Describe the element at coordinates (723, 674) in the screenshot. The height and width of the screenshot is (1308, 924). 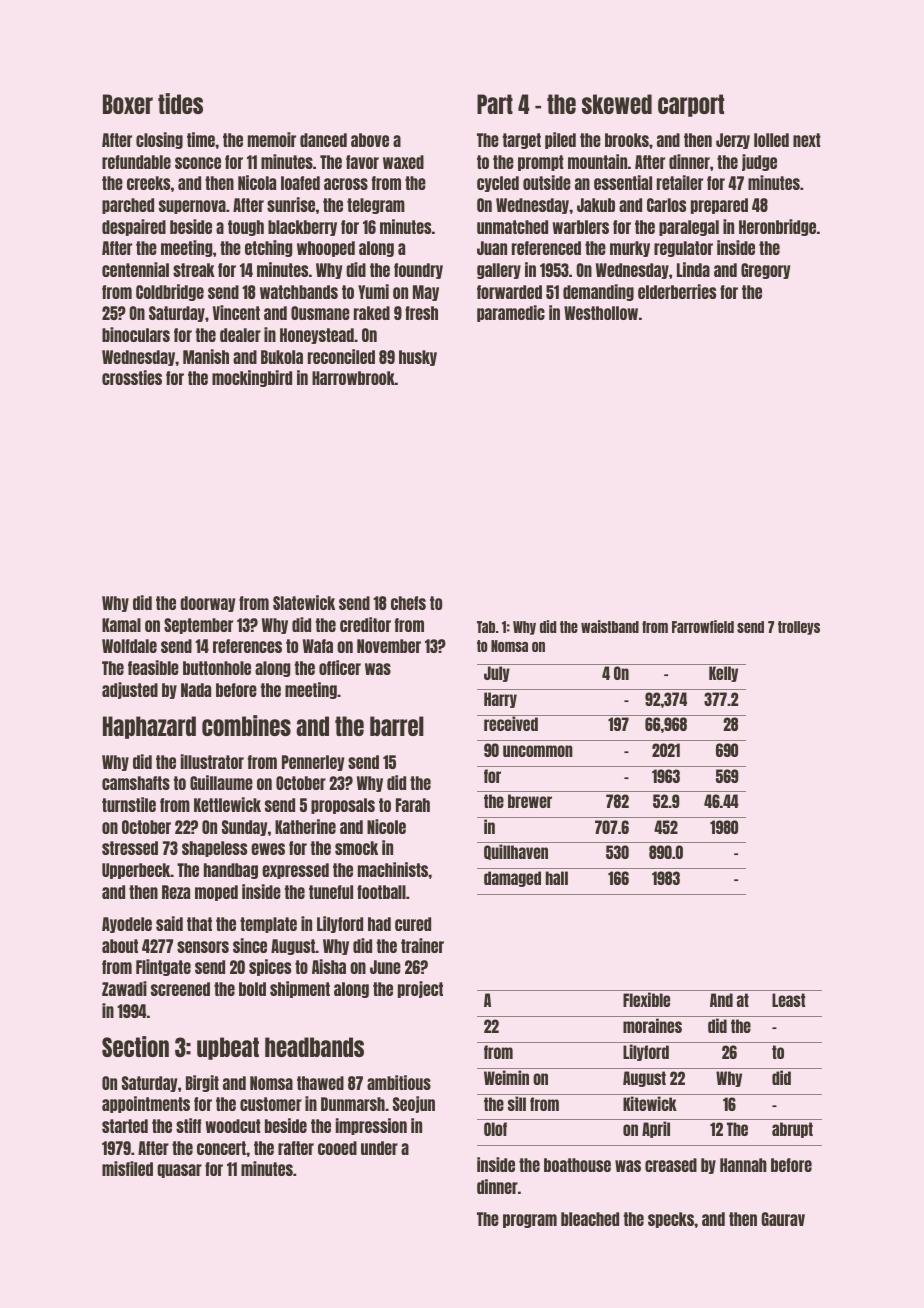
I see `Kelly` at that location.
